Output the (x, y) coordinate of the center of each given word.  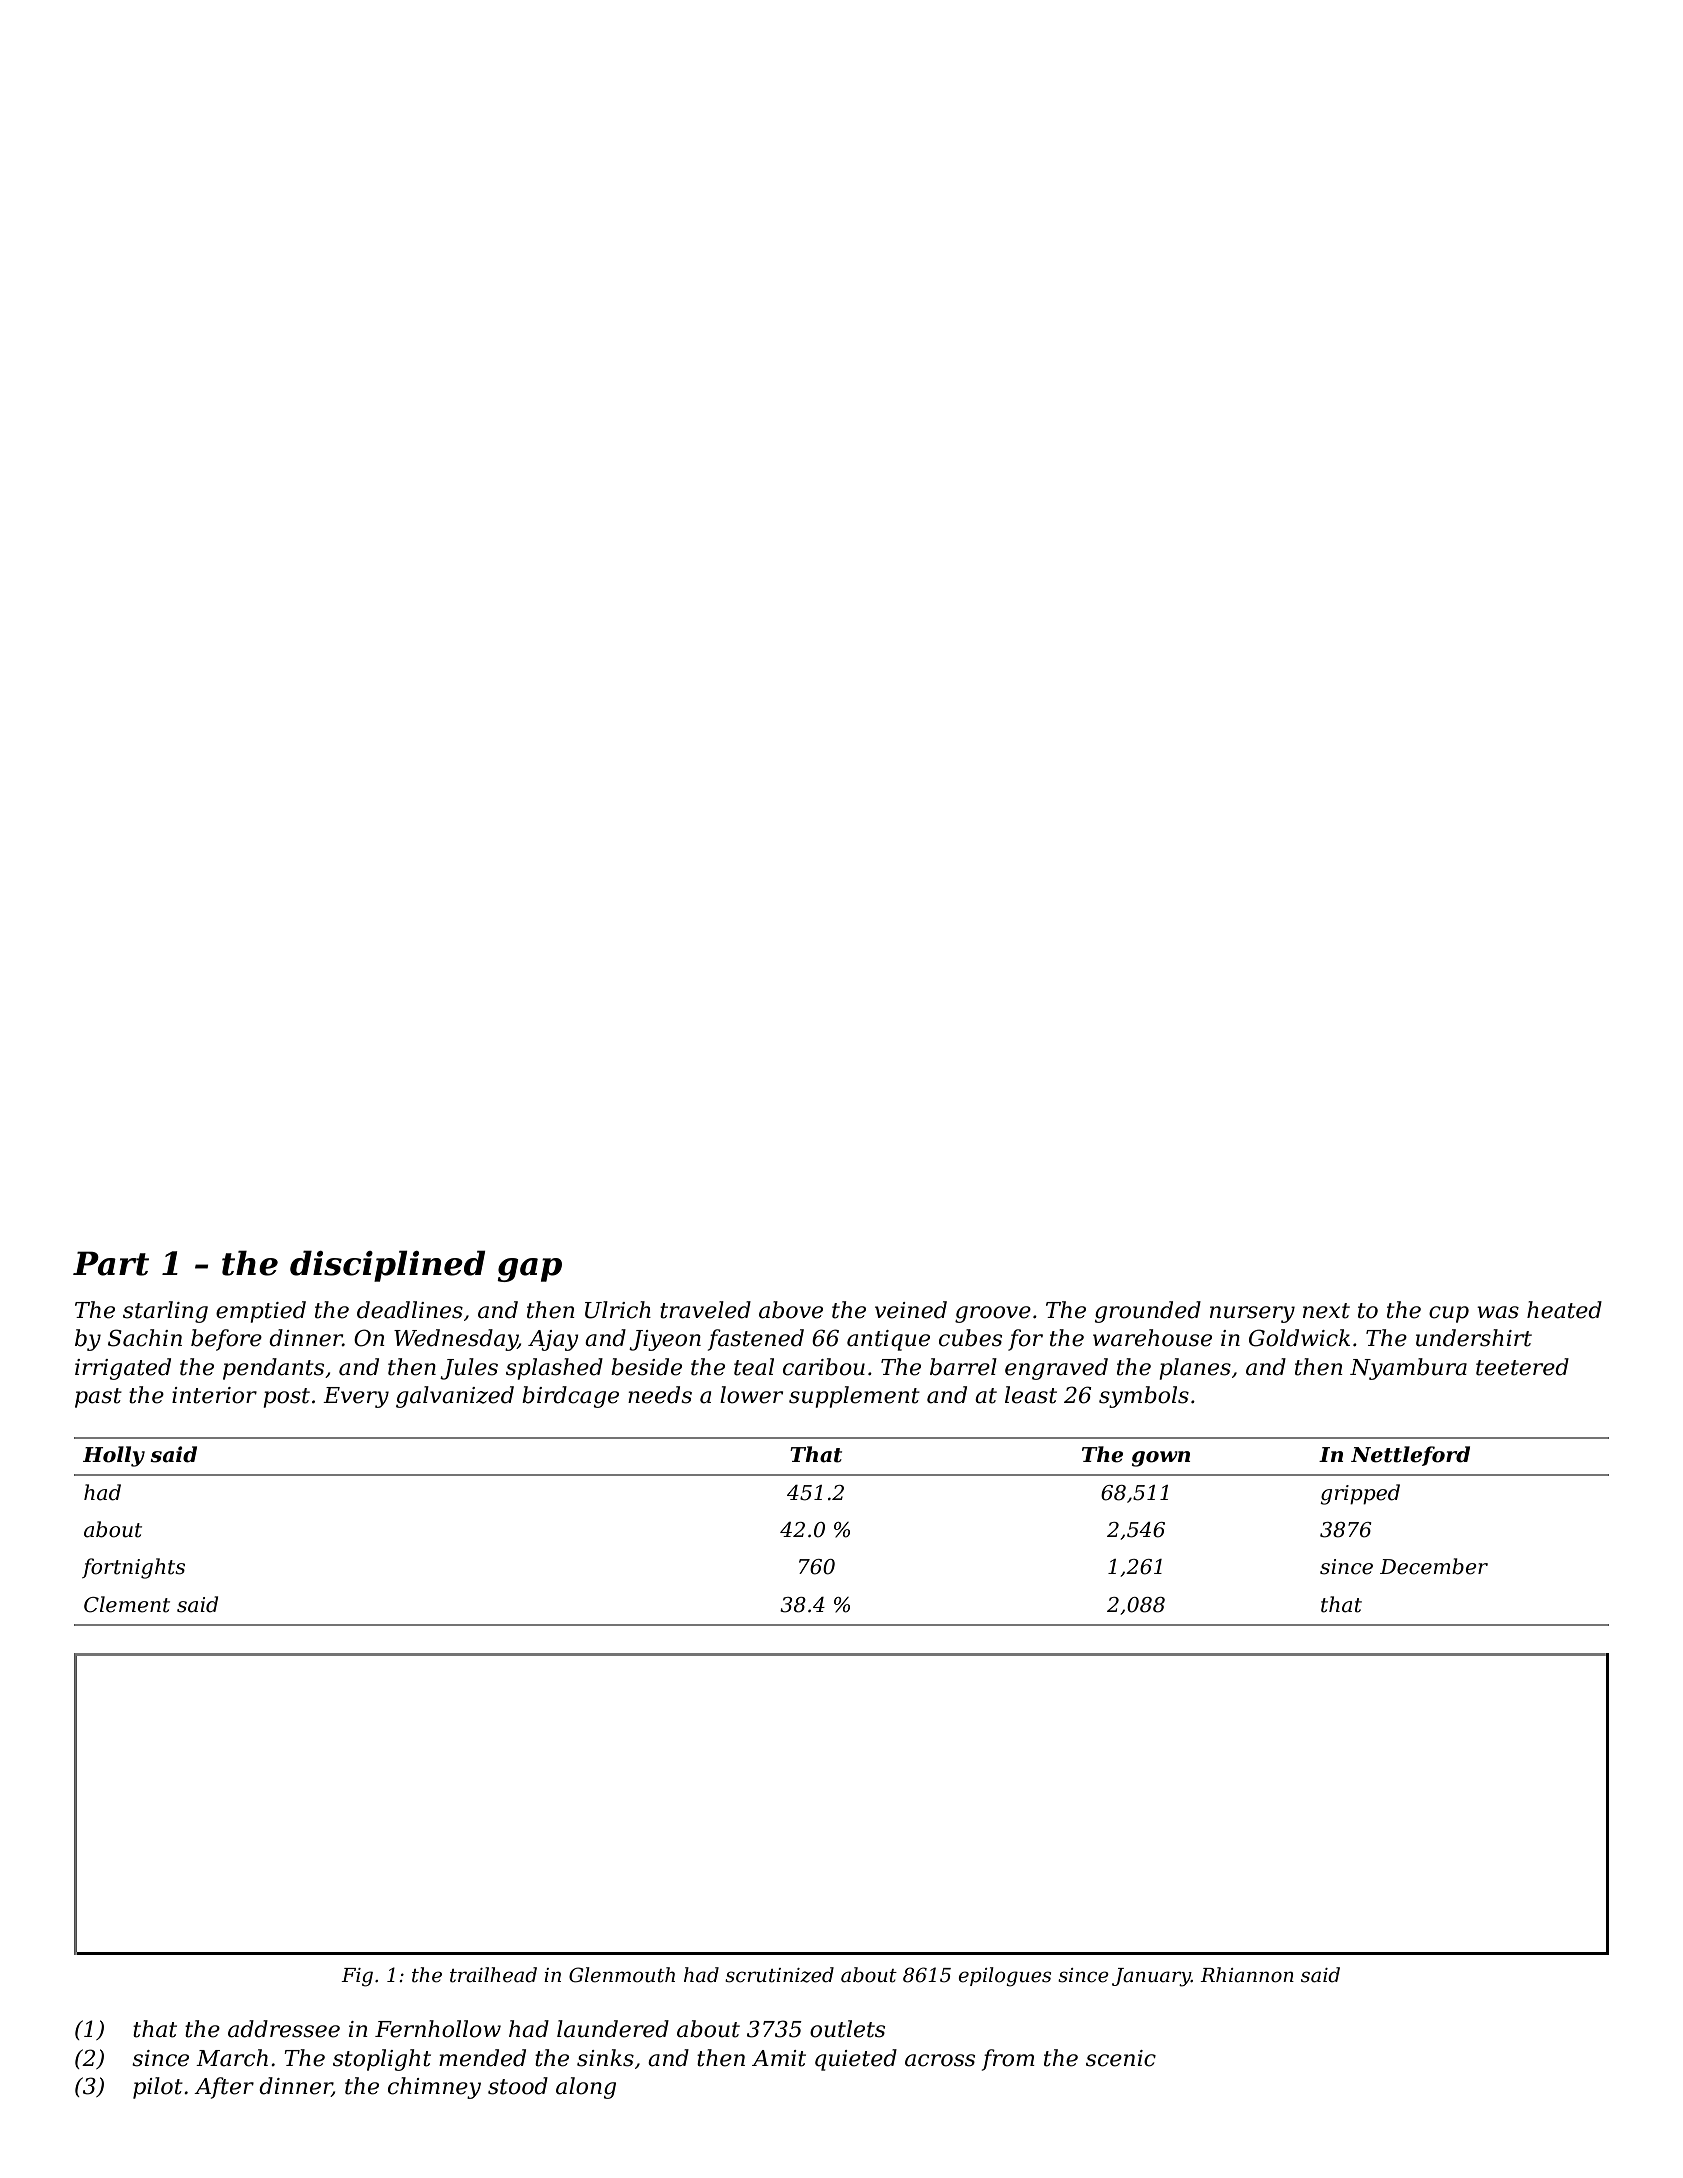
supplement (854, 1397)
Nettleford (1410, 1456)
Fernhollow (438, 2029)
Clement (127, 1604)
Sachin (145, 1338)
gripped (1360, 1494)
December (1434, 1566)
